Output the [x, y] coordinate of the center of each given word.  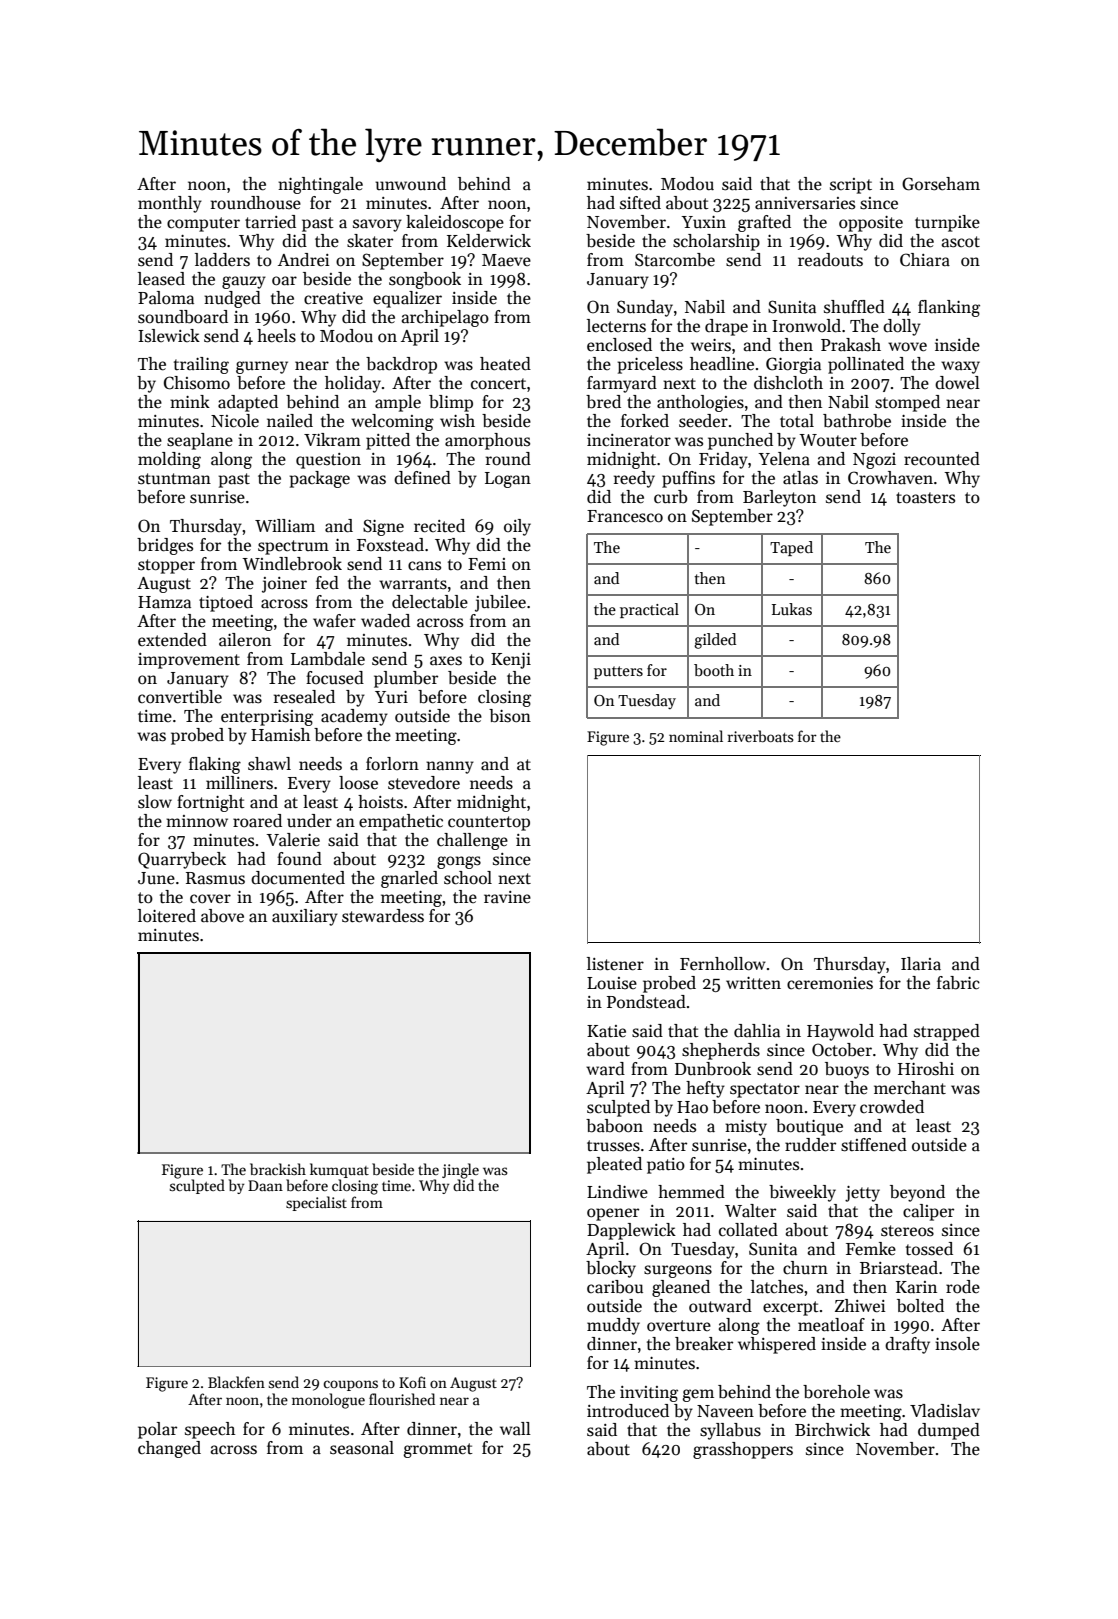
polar [157, 1430]
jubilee [500, 603]
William [285, 526]
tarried [270, 222]
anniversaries [805, 203]
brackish [278, 1169]
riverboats [760, 736]
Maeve [506, 260]
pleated [614, 1165]
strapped [947, 1032]
